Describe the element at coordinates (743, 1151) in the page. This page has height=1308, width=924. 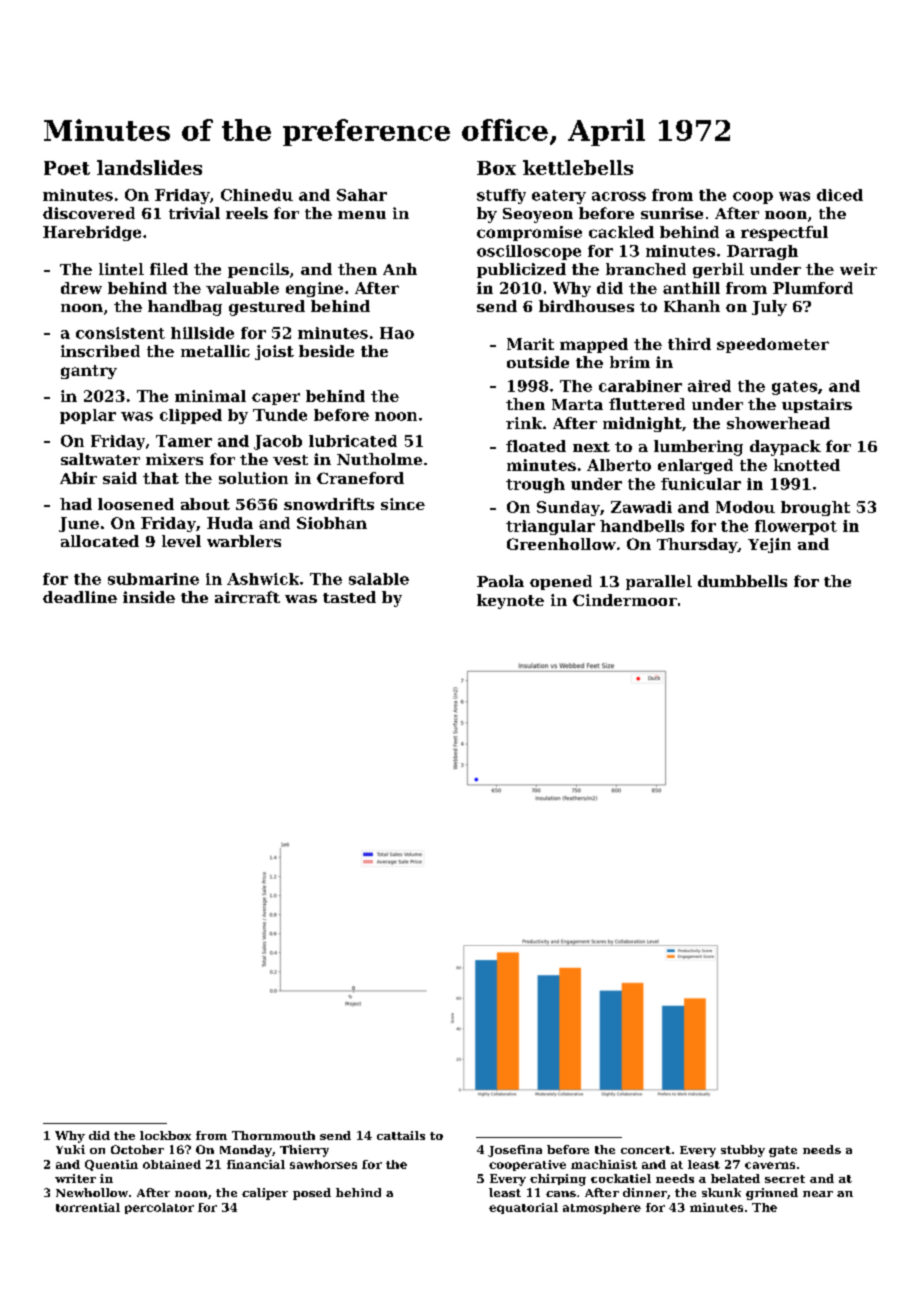
I see `stubby` at that location.
